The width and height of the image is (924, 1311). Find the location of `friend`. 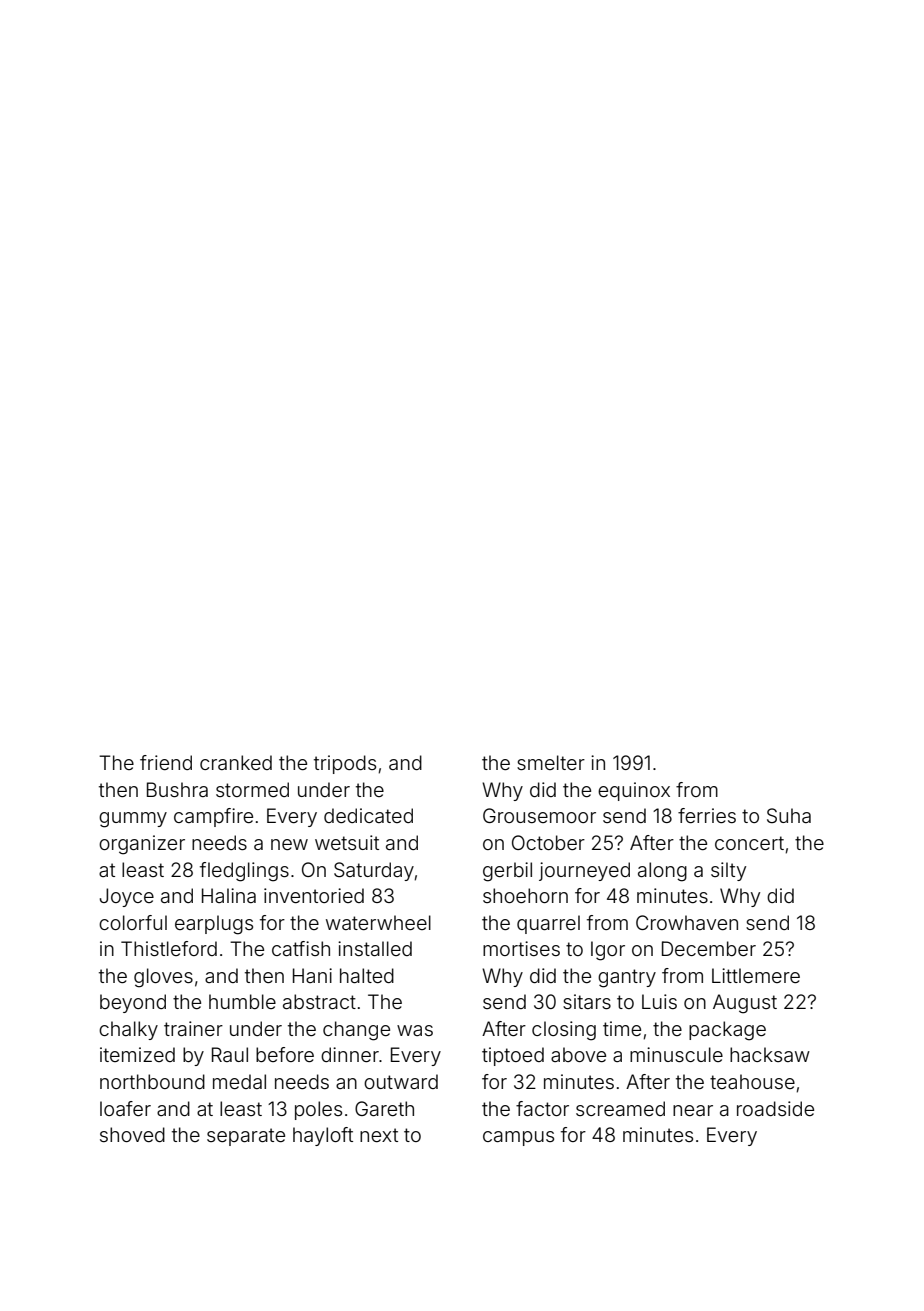

friend is located at coordinates (166, 762).
